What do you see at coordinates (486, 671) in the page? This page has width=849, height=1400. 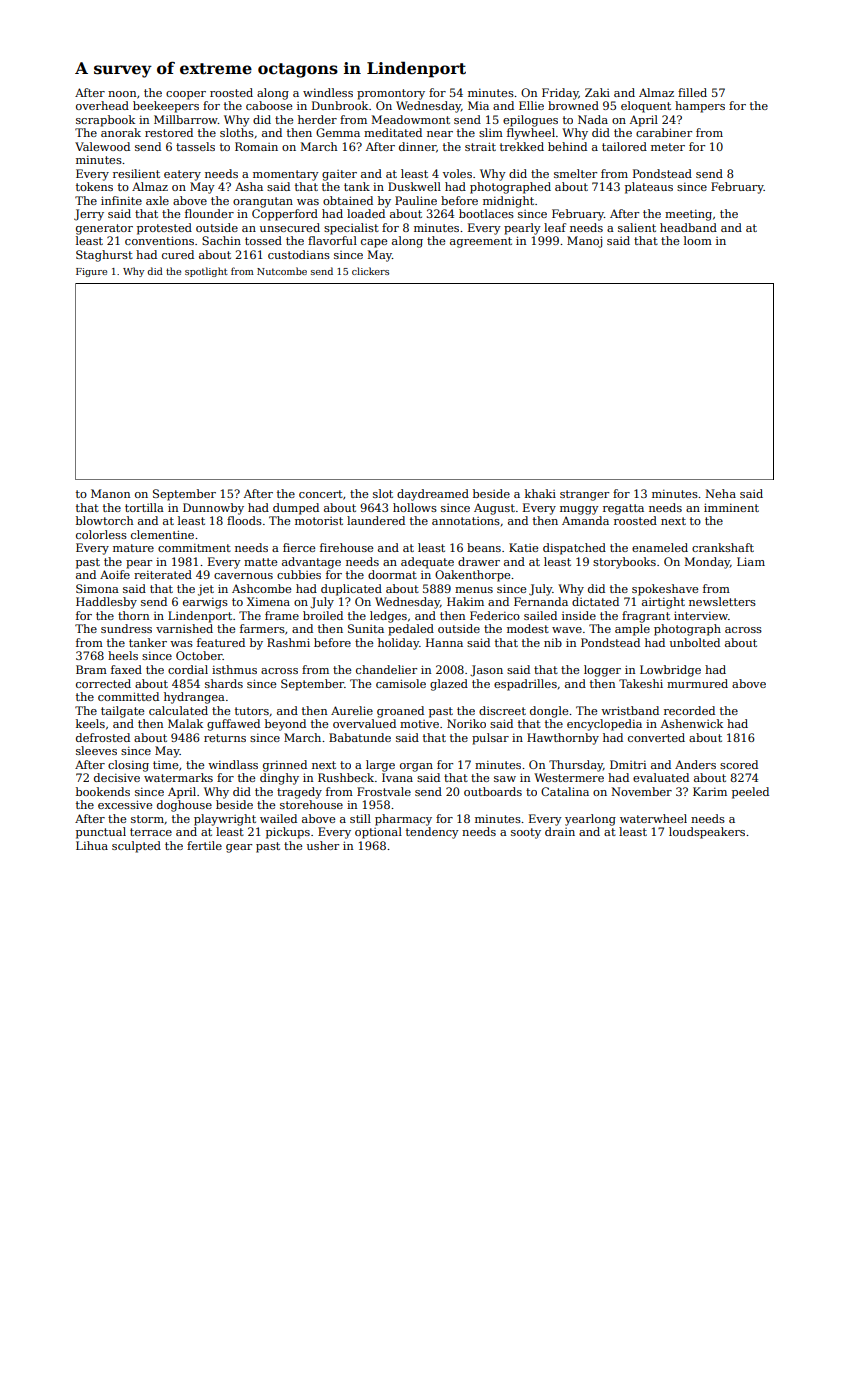 I see `Jason` at bounding box center [486, 671].
